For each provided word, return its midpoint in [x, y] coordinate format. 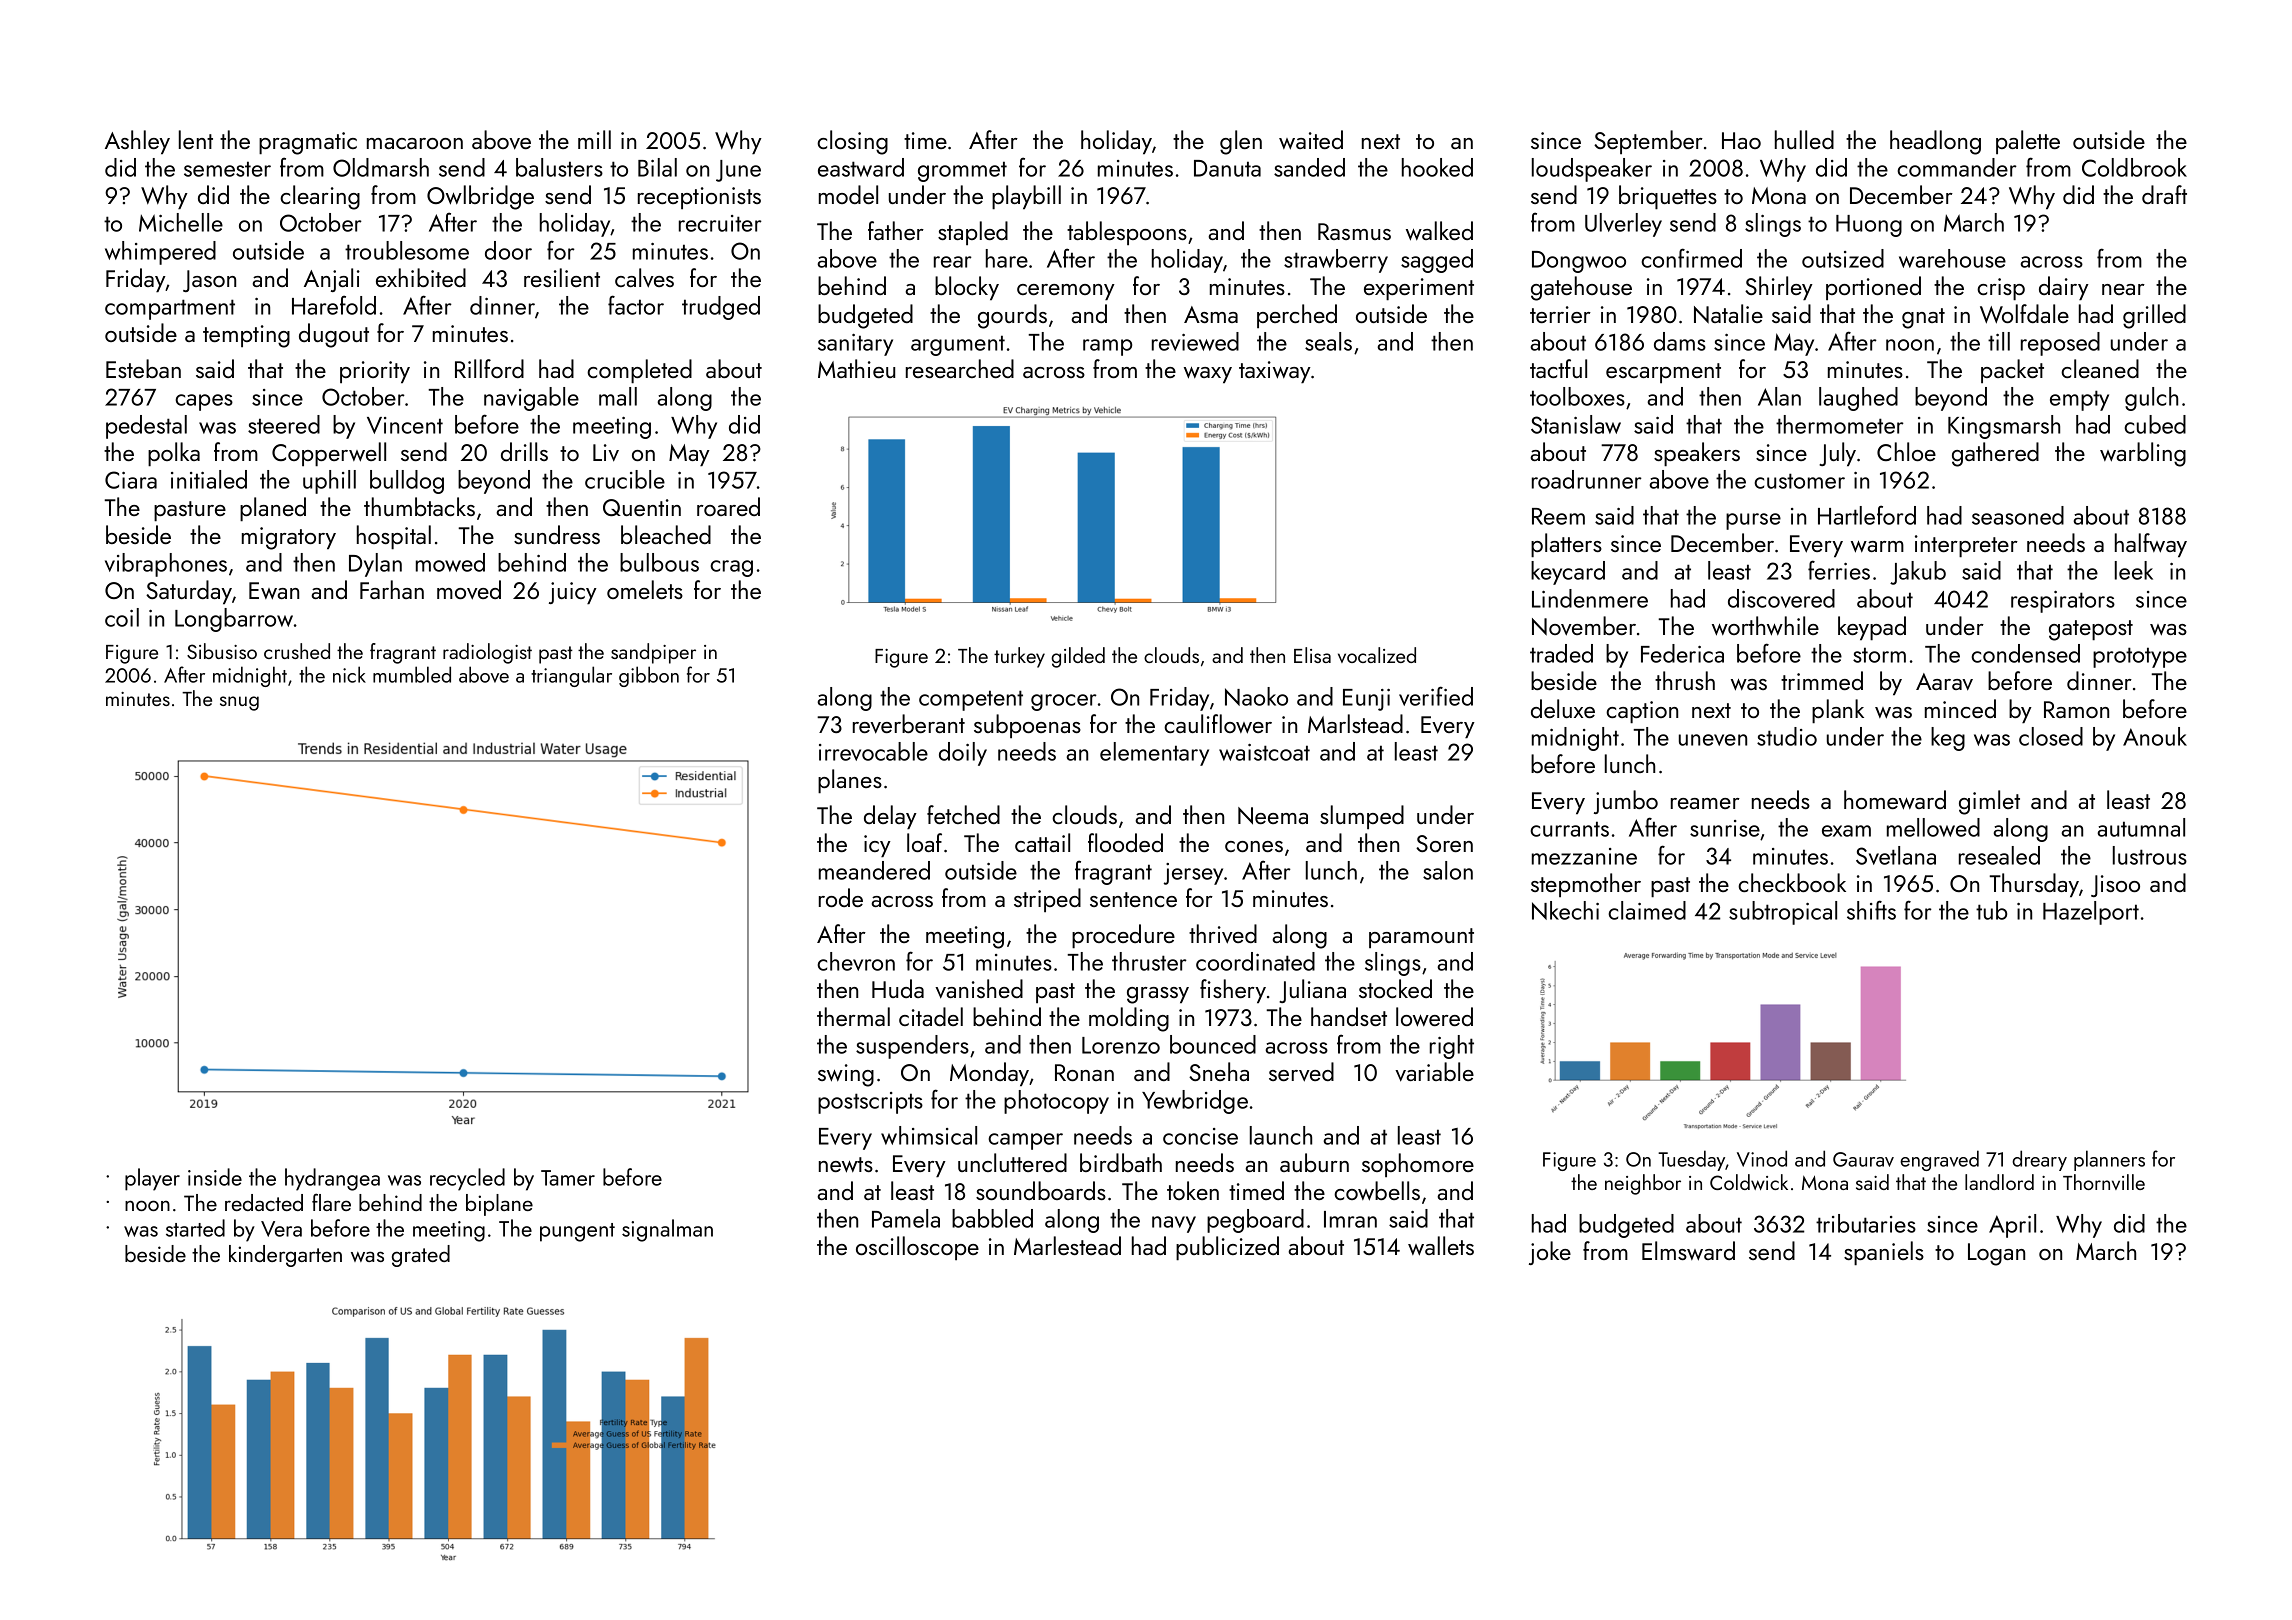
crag [731, 568]
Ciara [131, 480]
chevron [856, 961]
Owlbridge [480, 197]
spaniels [1884, 1253]
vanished [979, 989]
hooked [1437, 167]
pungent [577, 1232]
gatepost [2091, 630]
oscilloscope [917, 1248]
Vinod [1762, 1158]
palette [2028, 142]
